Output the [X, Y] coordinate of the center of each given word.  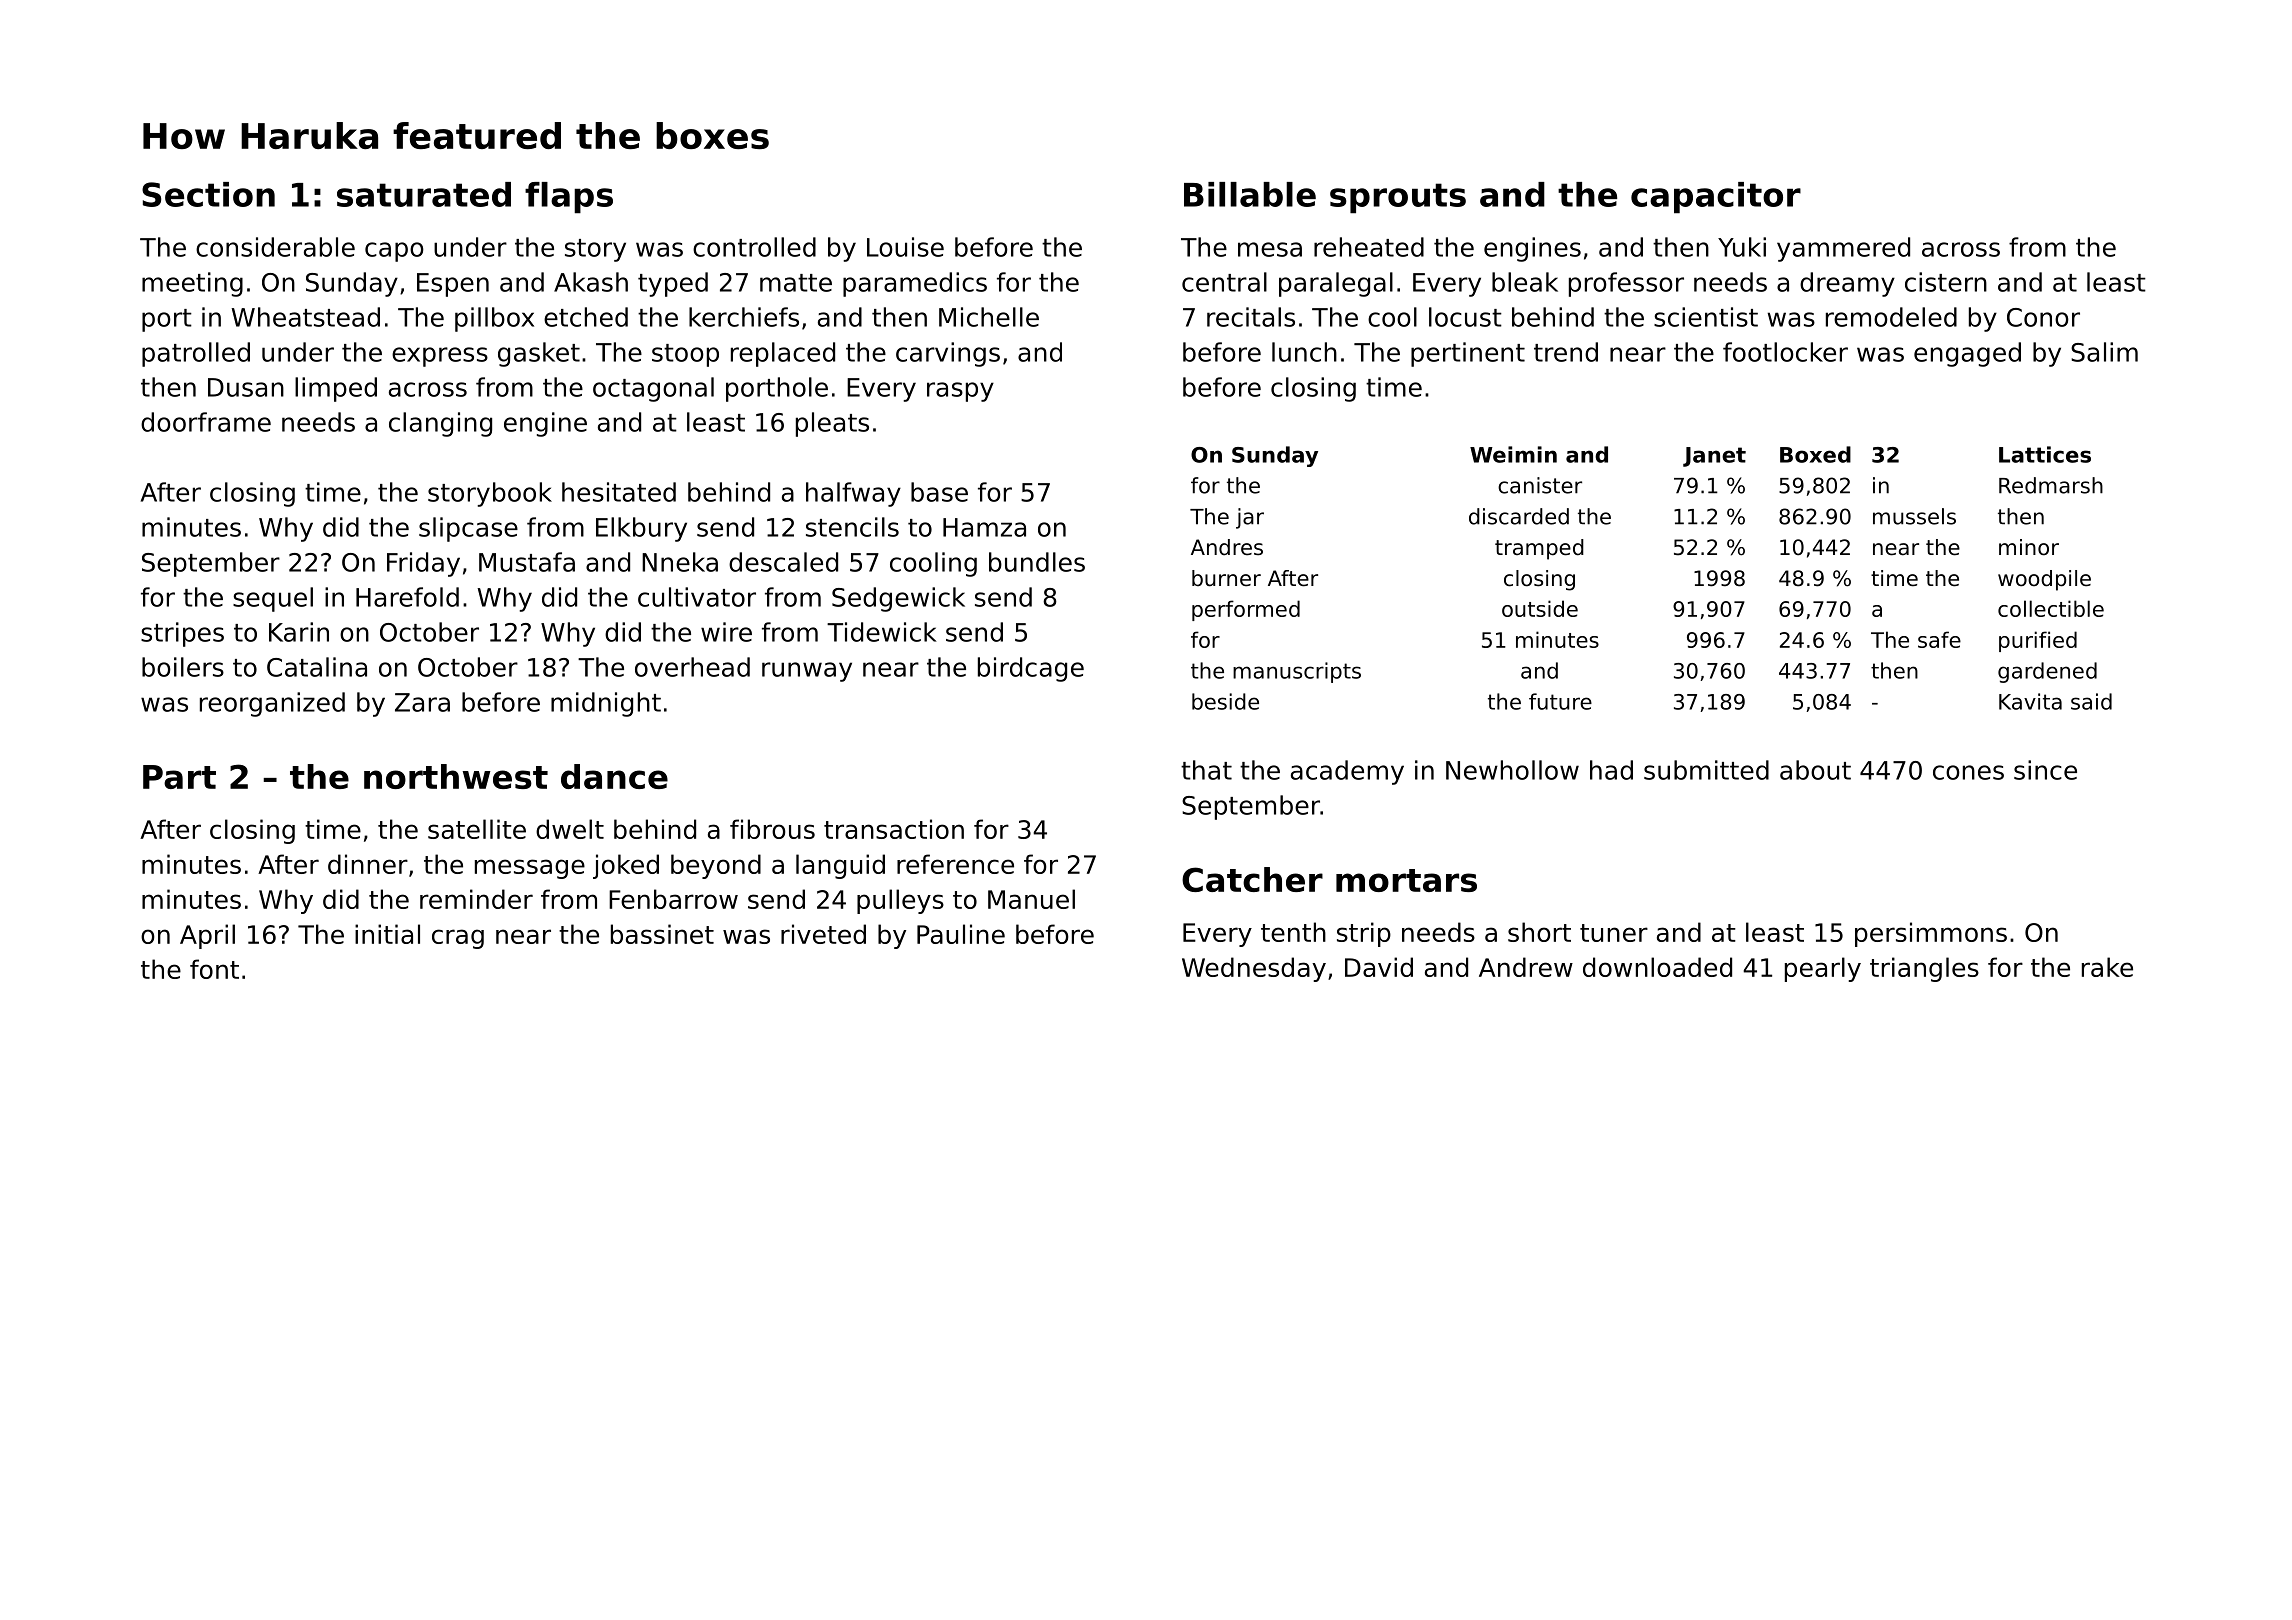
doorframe [206, 422]
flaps [569, 198]
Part [179, 777]
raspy [960, 392]
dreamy [1847, 284]
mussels [1914, 516]
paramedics [915, 284]
